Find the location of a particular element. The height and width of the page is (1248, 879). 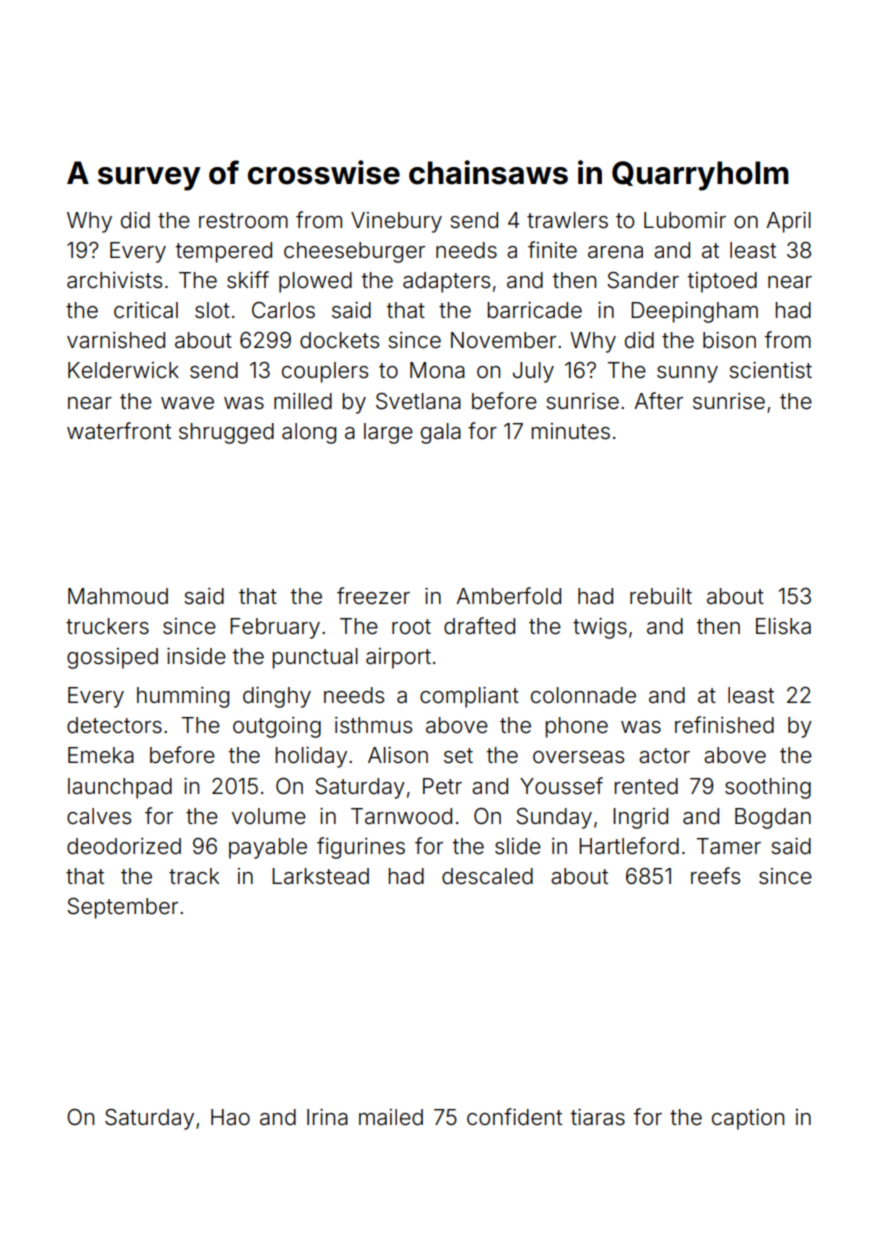

slot is located at coordinates (212, 310).
